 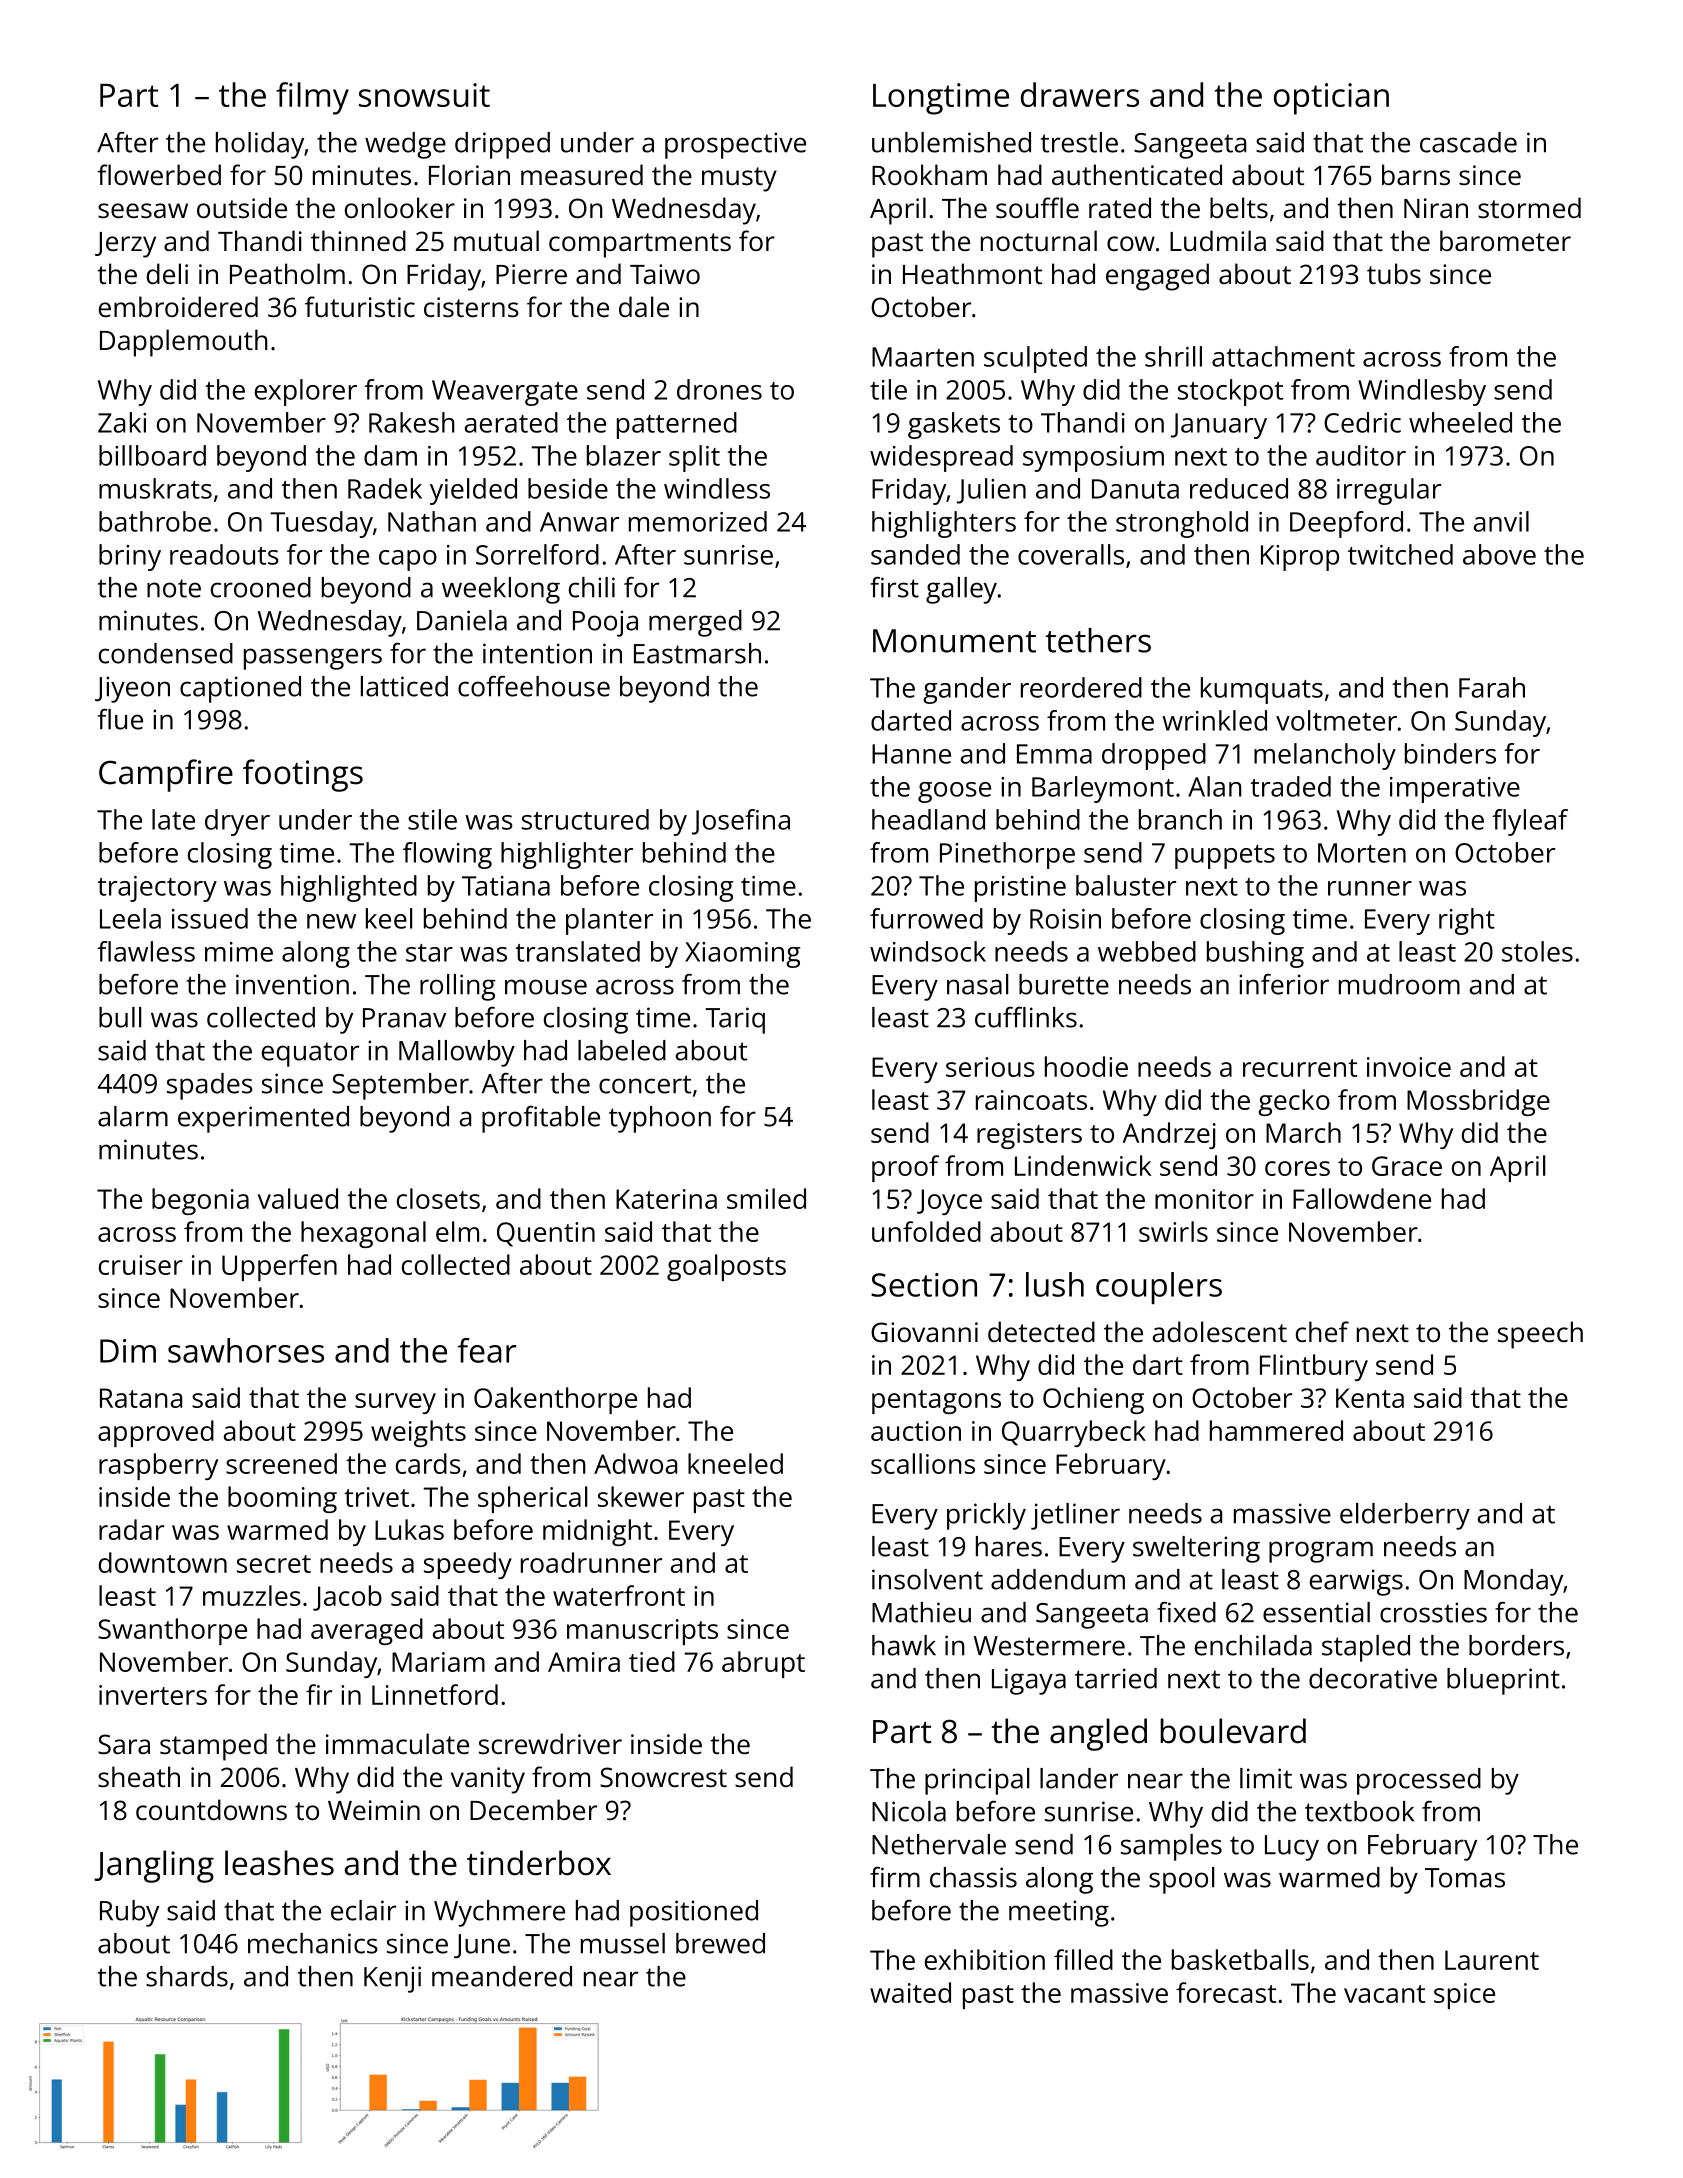 What do you see at coordinates (392, 1979) in the screenshot?
I see `Kenji` at bounding box center [392, 1979].
